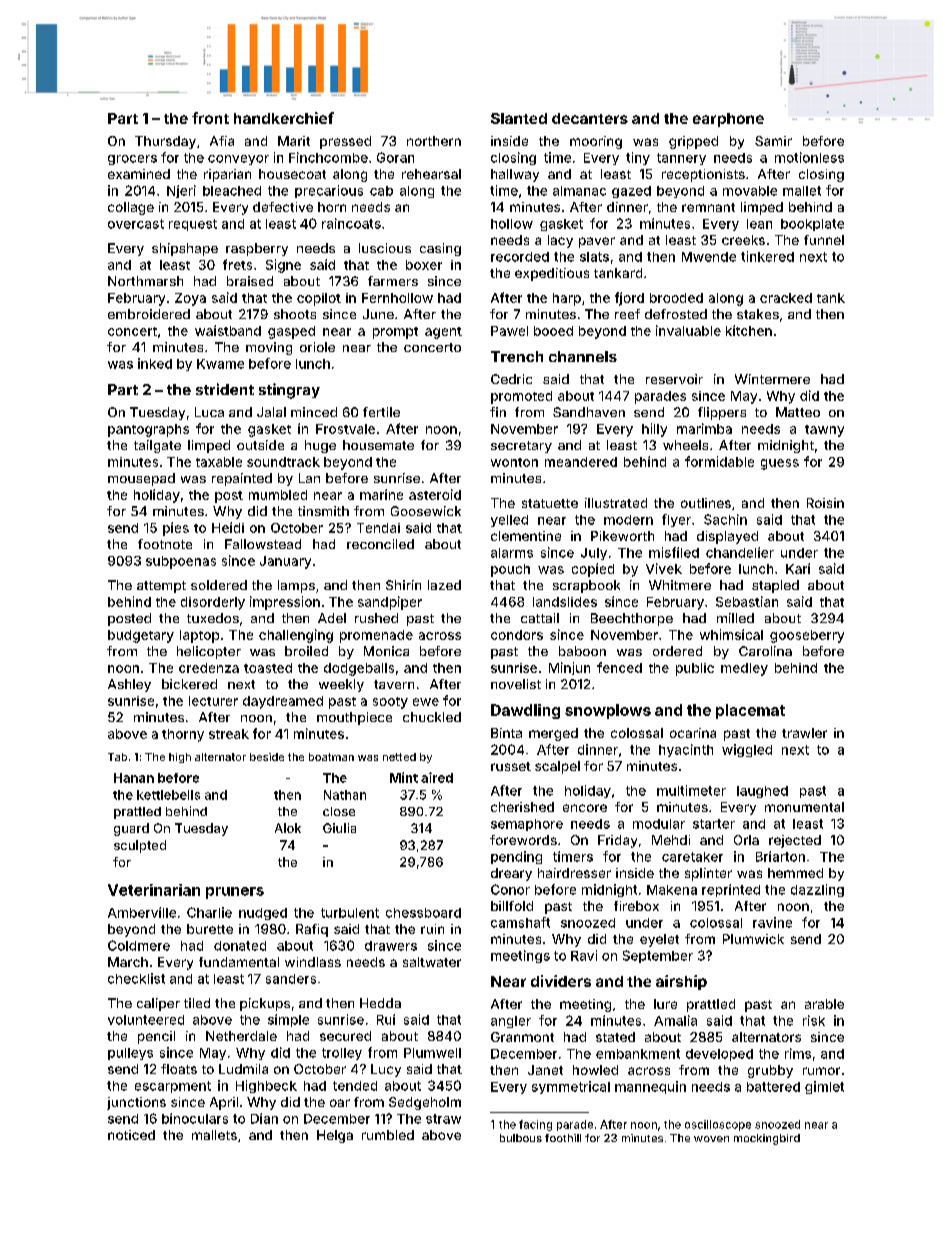 The width and height of the document is (952, 1233). What do you see at coordinates (762, 792) in the document?
I see `laughed` at bounding box center [762, 792].
